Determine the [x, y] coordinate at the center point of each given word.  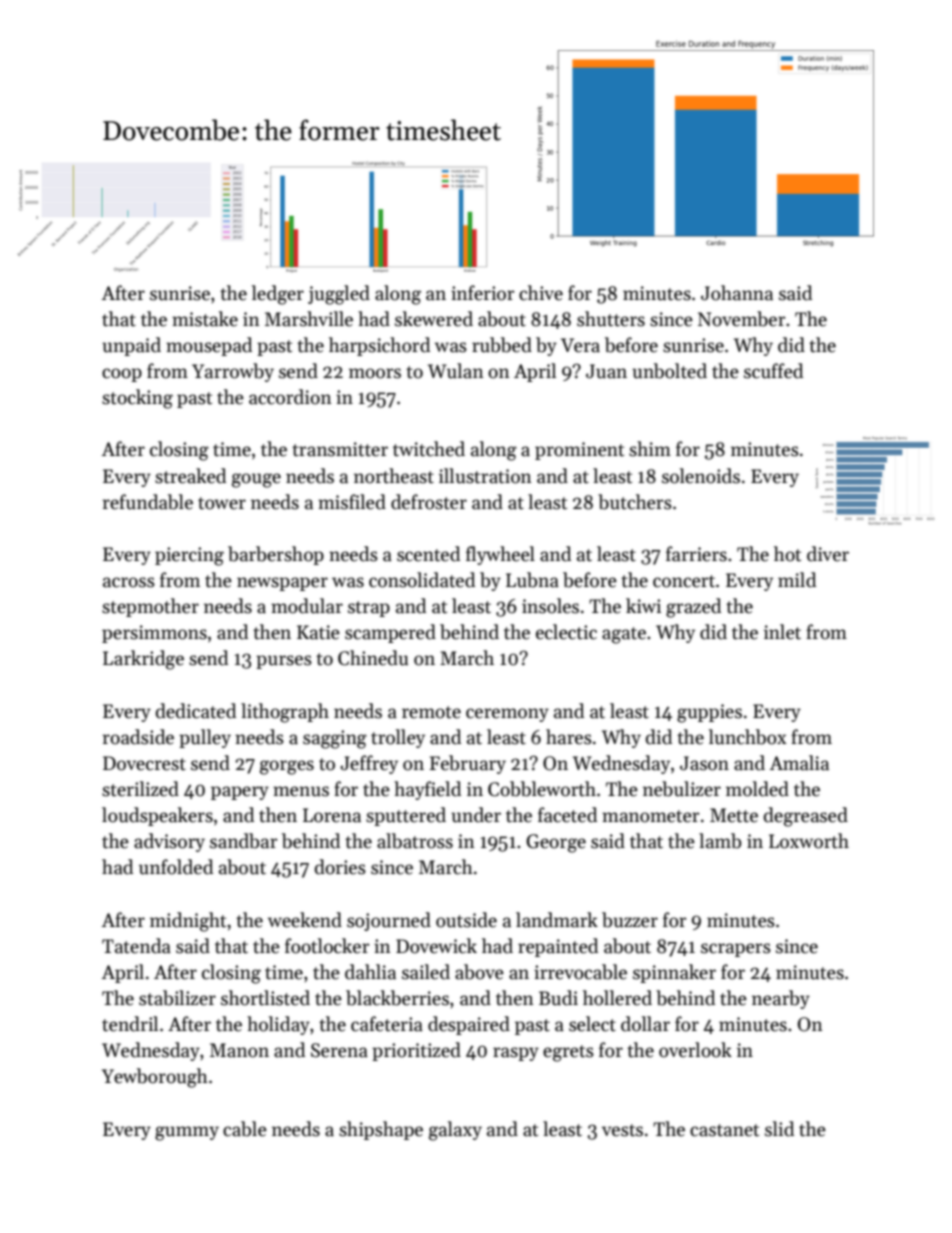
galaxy [455, 1131]
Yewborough [155, 1078]
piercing [189, 556]
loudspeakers [157, 816]
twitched [429, 449]
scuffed [773, 371]
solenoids [701, 476]
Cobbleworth [542, 789]
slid [779, 1129]
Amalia [799, 763]
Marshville [309, 319]
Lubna [532, 580]
